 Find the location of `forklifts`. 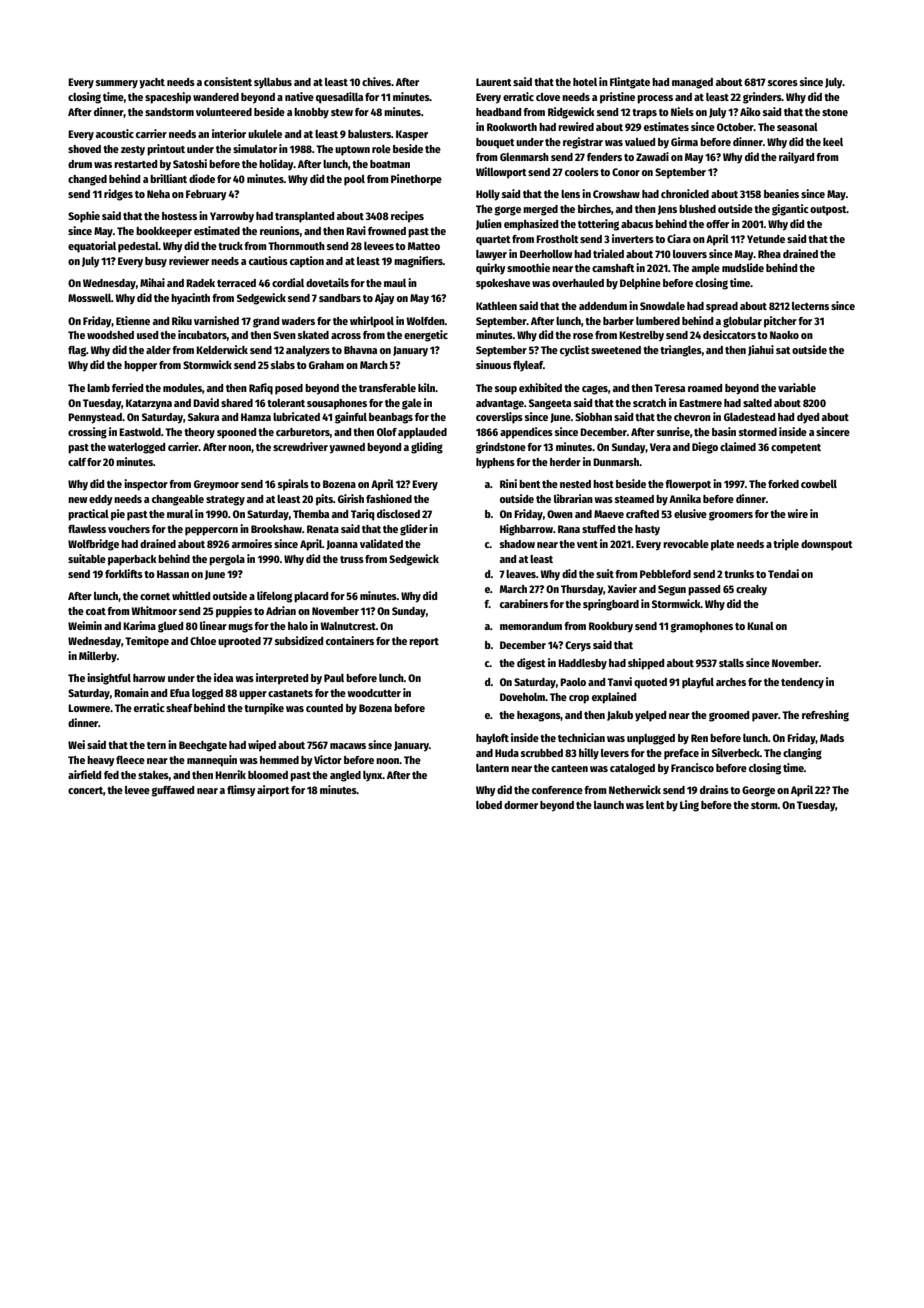

forklifts is located at coordinates (124, 573).
